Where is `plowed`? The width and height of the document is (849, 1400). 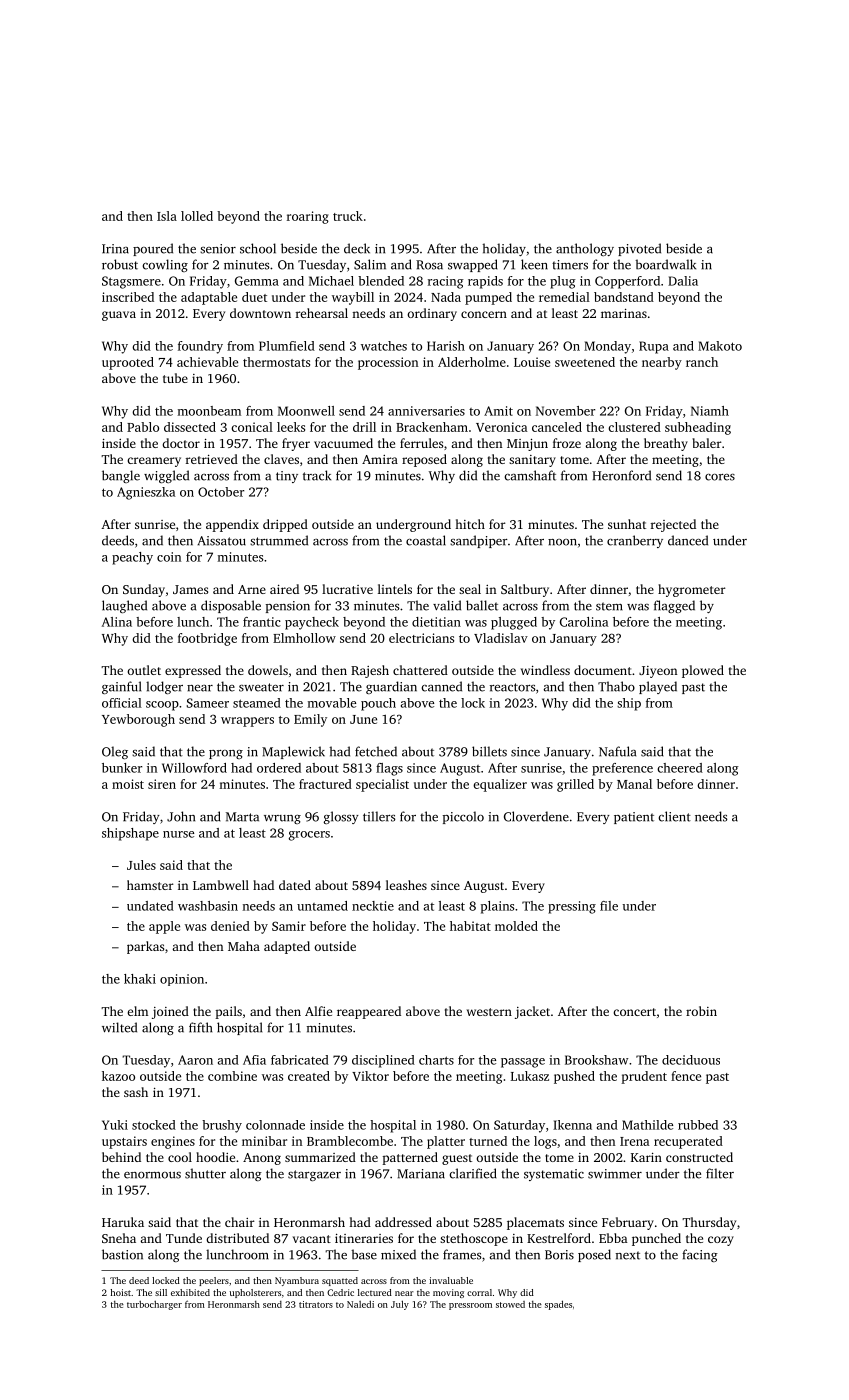 plowed is located at coordinates (703, 671).
